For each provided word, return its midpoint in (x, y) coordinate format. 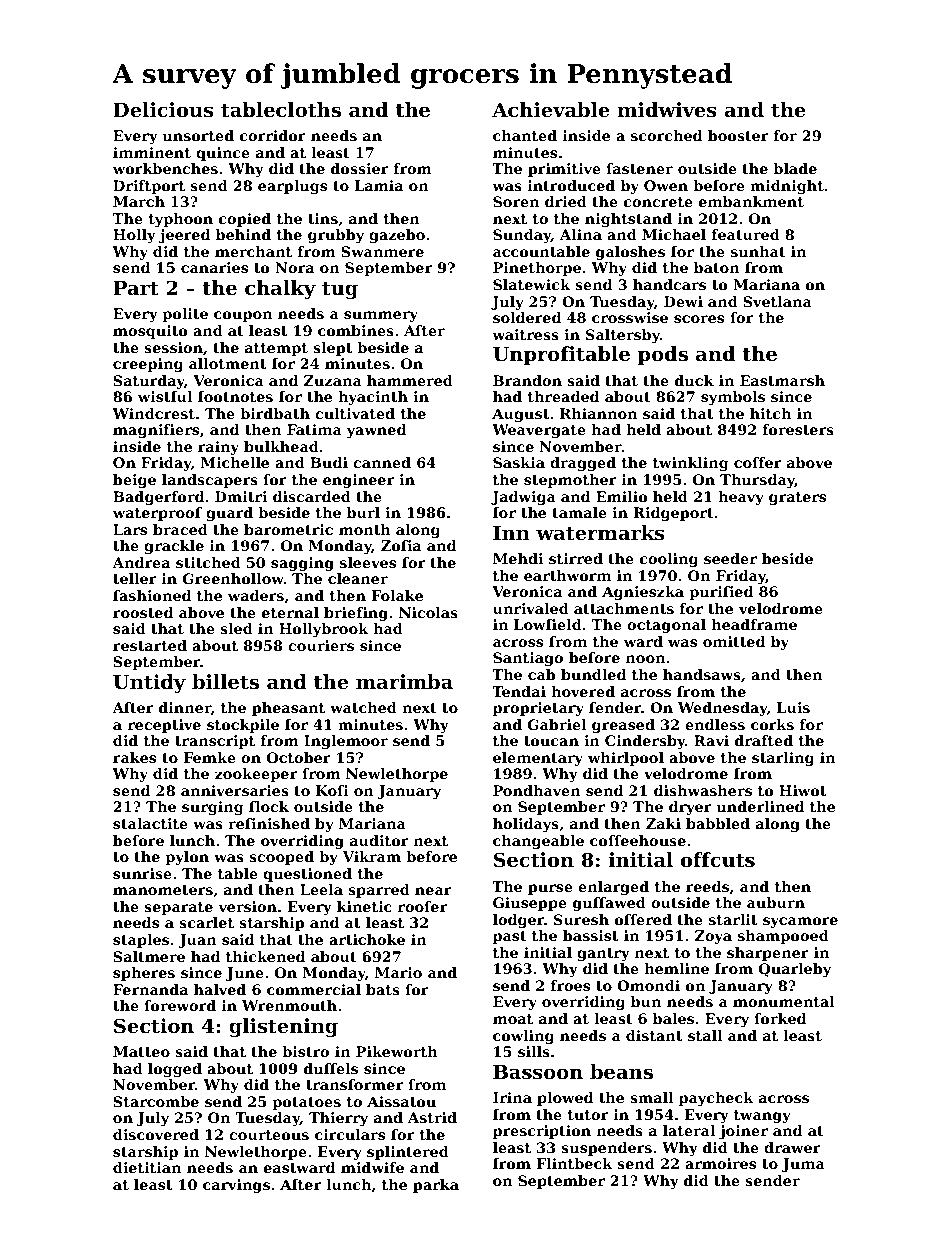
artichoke (367, 939)
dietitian (147, 1167)
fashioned (152, 595)
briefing (356, 614)
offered (643, 919)
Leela (321, 889)
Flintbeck (574, 1163)
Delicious (163, 110)
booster (738, 135)
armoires (720, 1163)
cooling (669, 560)
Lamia (379, 185)
